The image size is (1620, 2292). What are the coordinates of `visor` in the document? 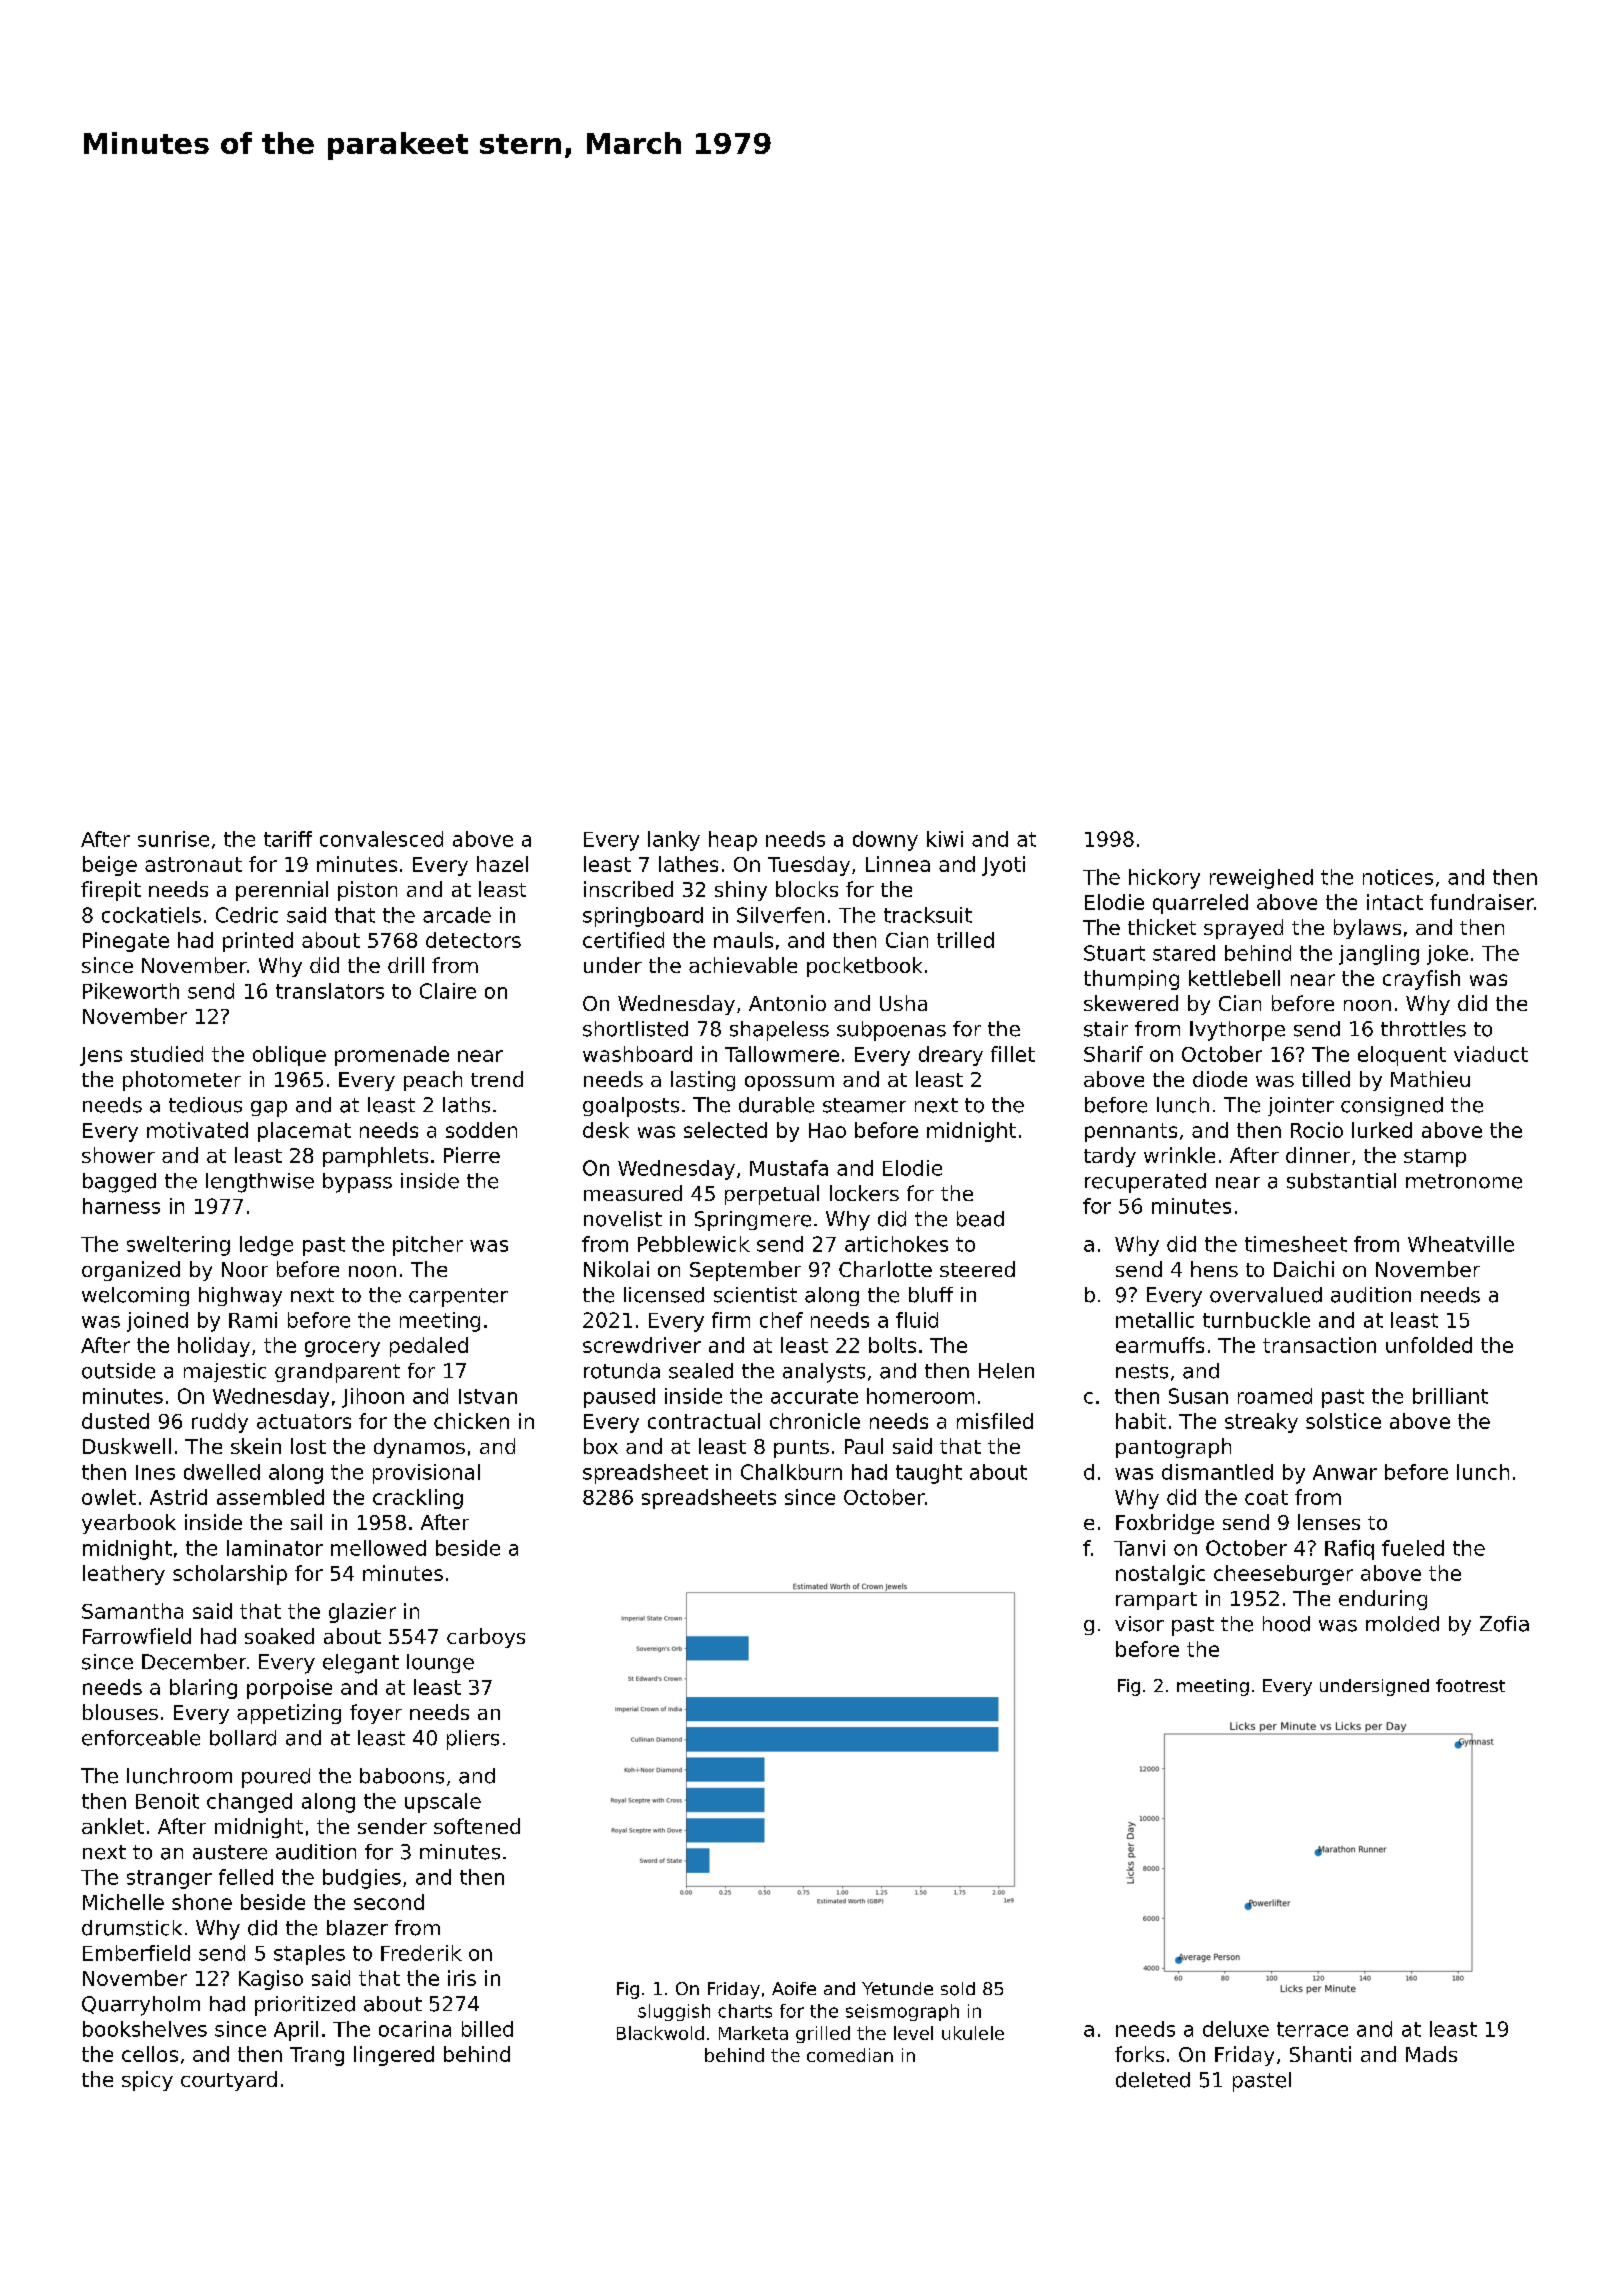 It's located at (1139, 1624).
